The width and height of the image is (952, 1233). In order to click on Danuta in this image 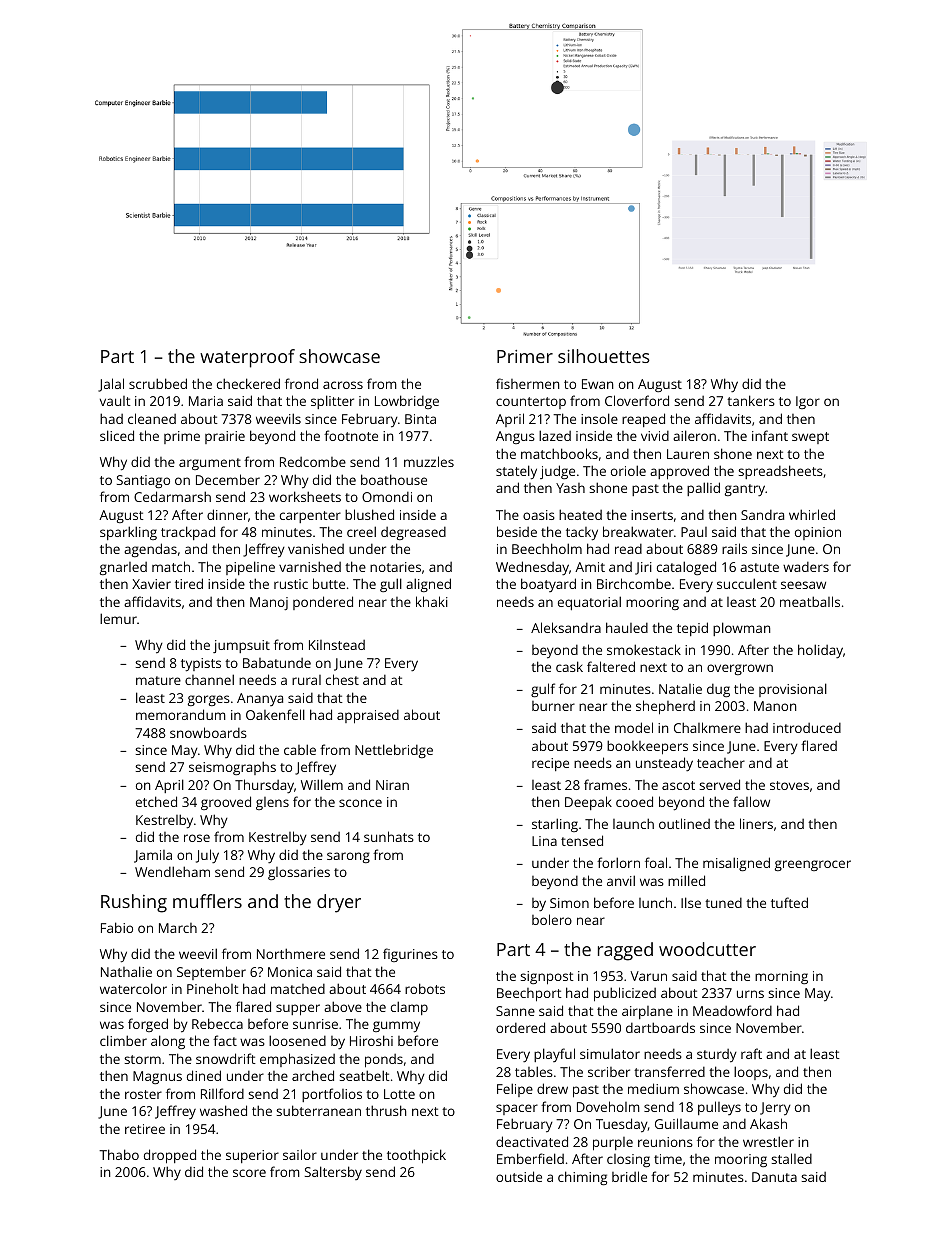, I will do `click(774, 1177)`.
